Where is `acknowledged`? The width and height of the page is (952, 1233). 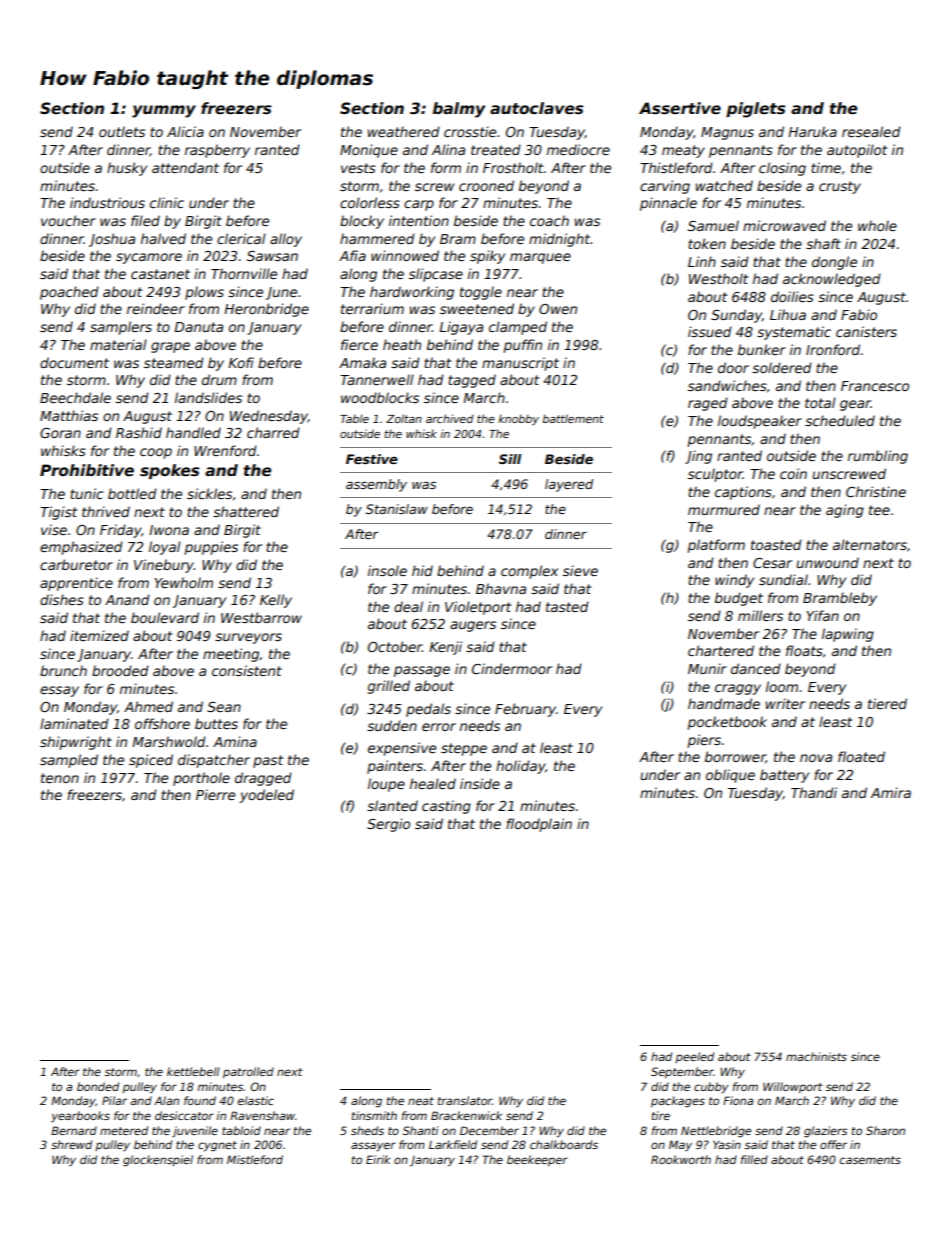
acknowledged is located at coordinates (832, 280).
